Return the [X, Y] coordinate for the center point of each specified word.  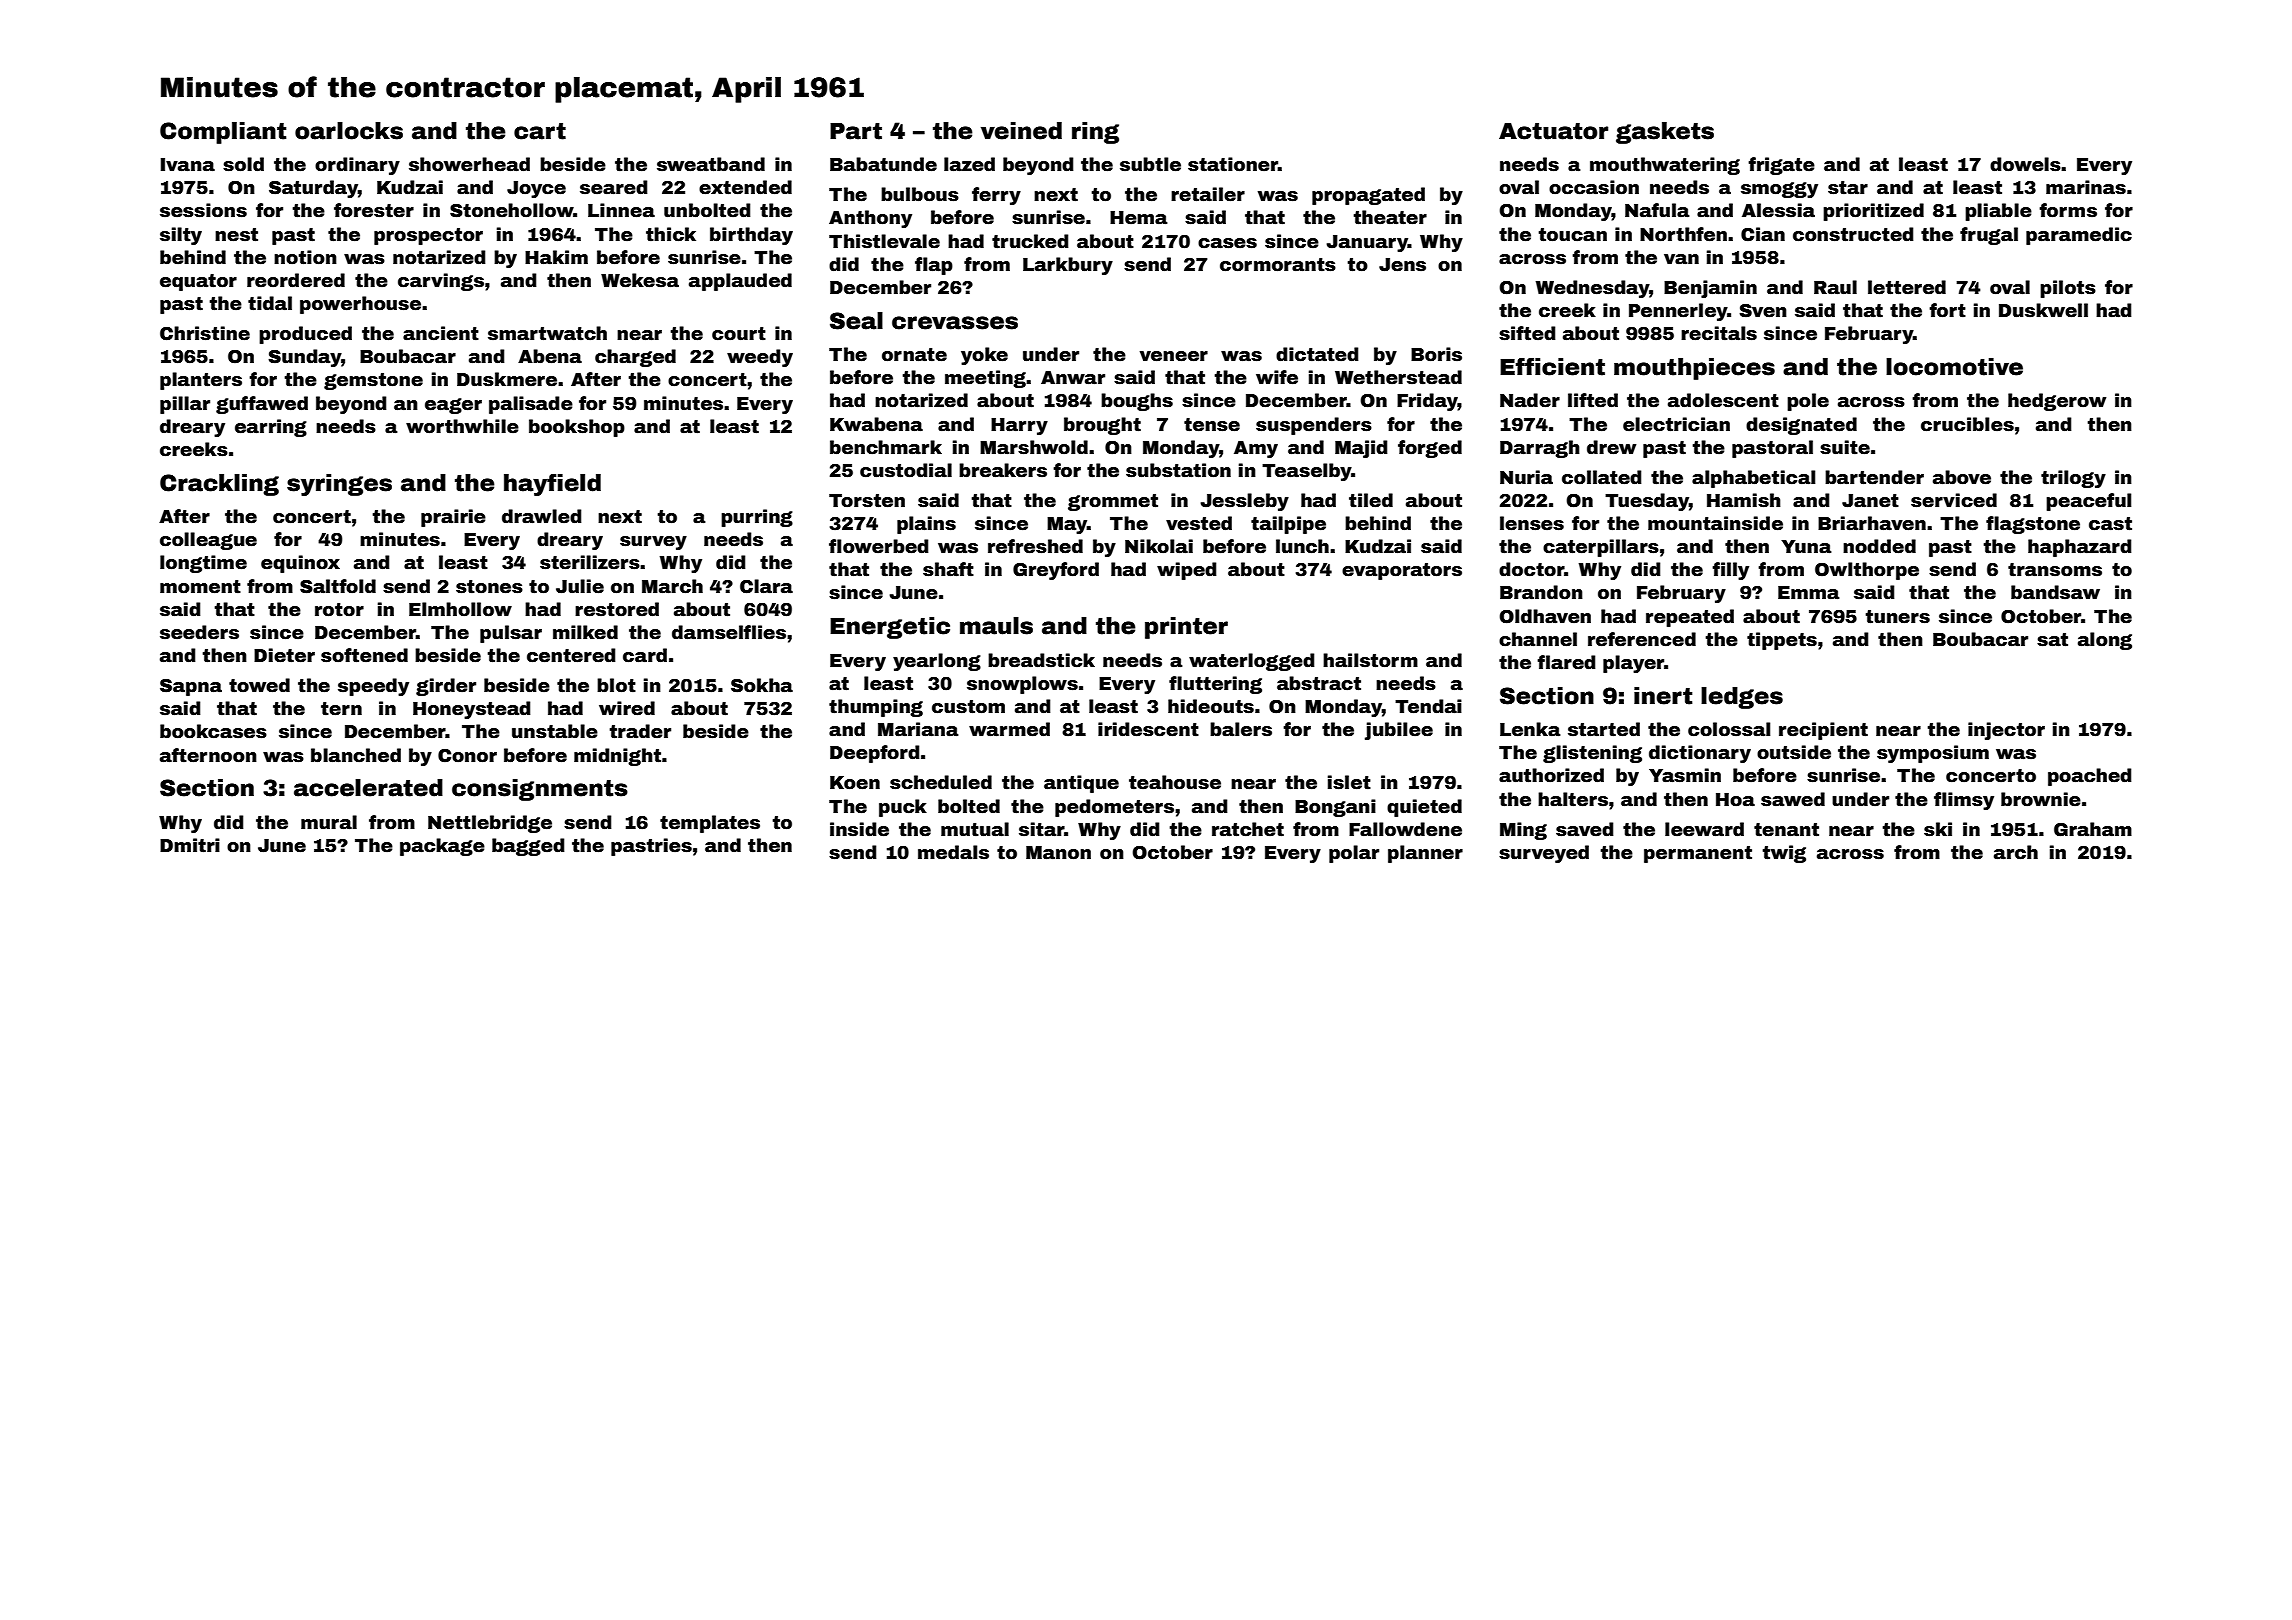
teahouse [1175, 782]
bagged [528, 847]
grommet [1113, 502]
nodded [1879, 546]
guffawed [262, 405]
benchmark [886, 447]
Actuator [1553, 131]
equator [198, 282]
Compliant [223, 133]
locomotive [1954, 367]
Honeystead [471, 710]
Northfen [1683, 234]
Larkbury [1068, 266]
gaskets [1665, 133]
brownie [2041, 799]
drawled [541, 516]
